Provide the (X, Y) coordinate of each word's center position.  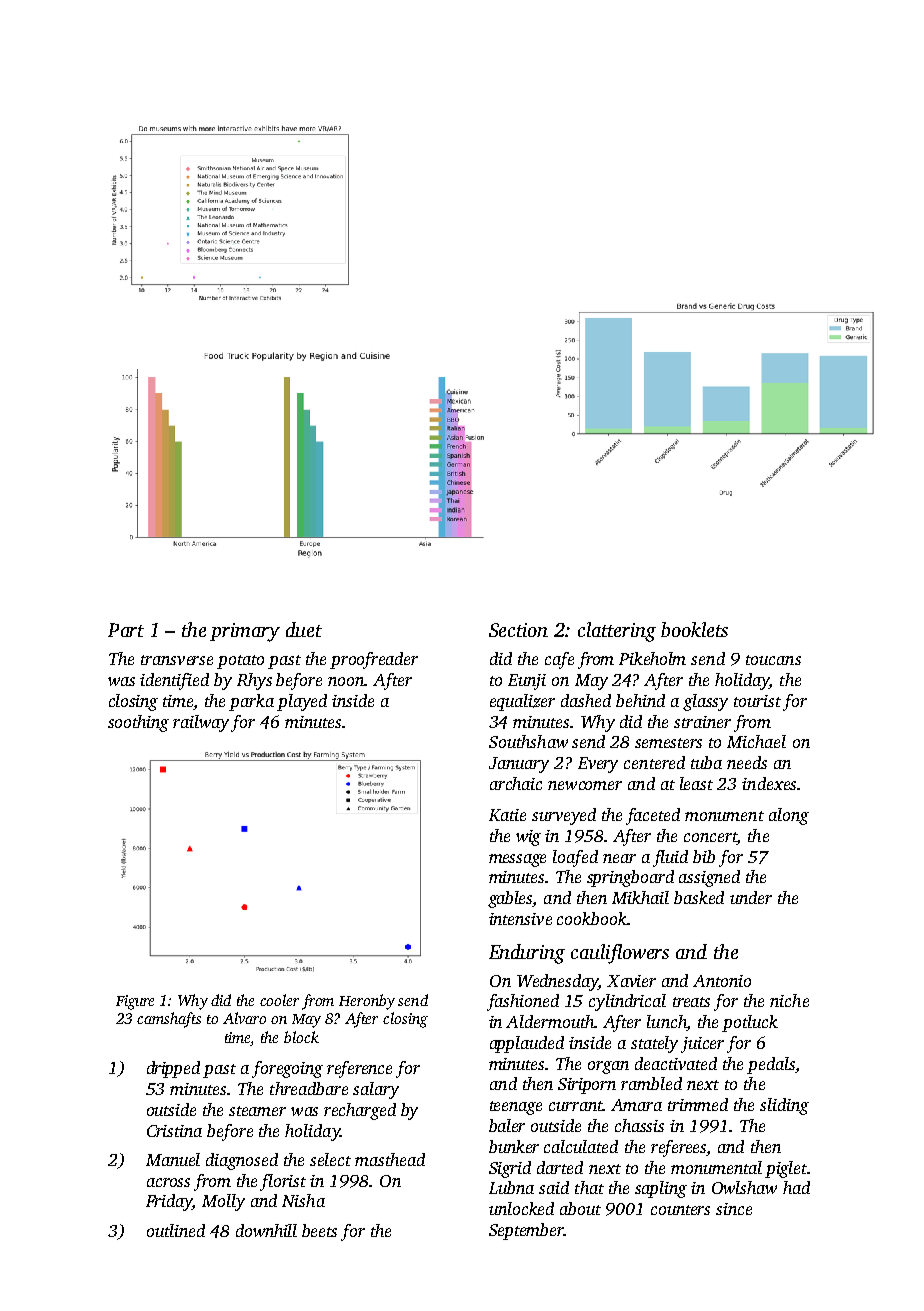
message (517, 860)
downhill (266, 1230)
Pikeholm (652, 658)
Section (518, 630)
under (751, 897)
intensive (520, 919)
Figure (135, 1002)
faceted (653, 816)
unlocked (521, 1208)
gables (510, 899)
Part (126, 630)
